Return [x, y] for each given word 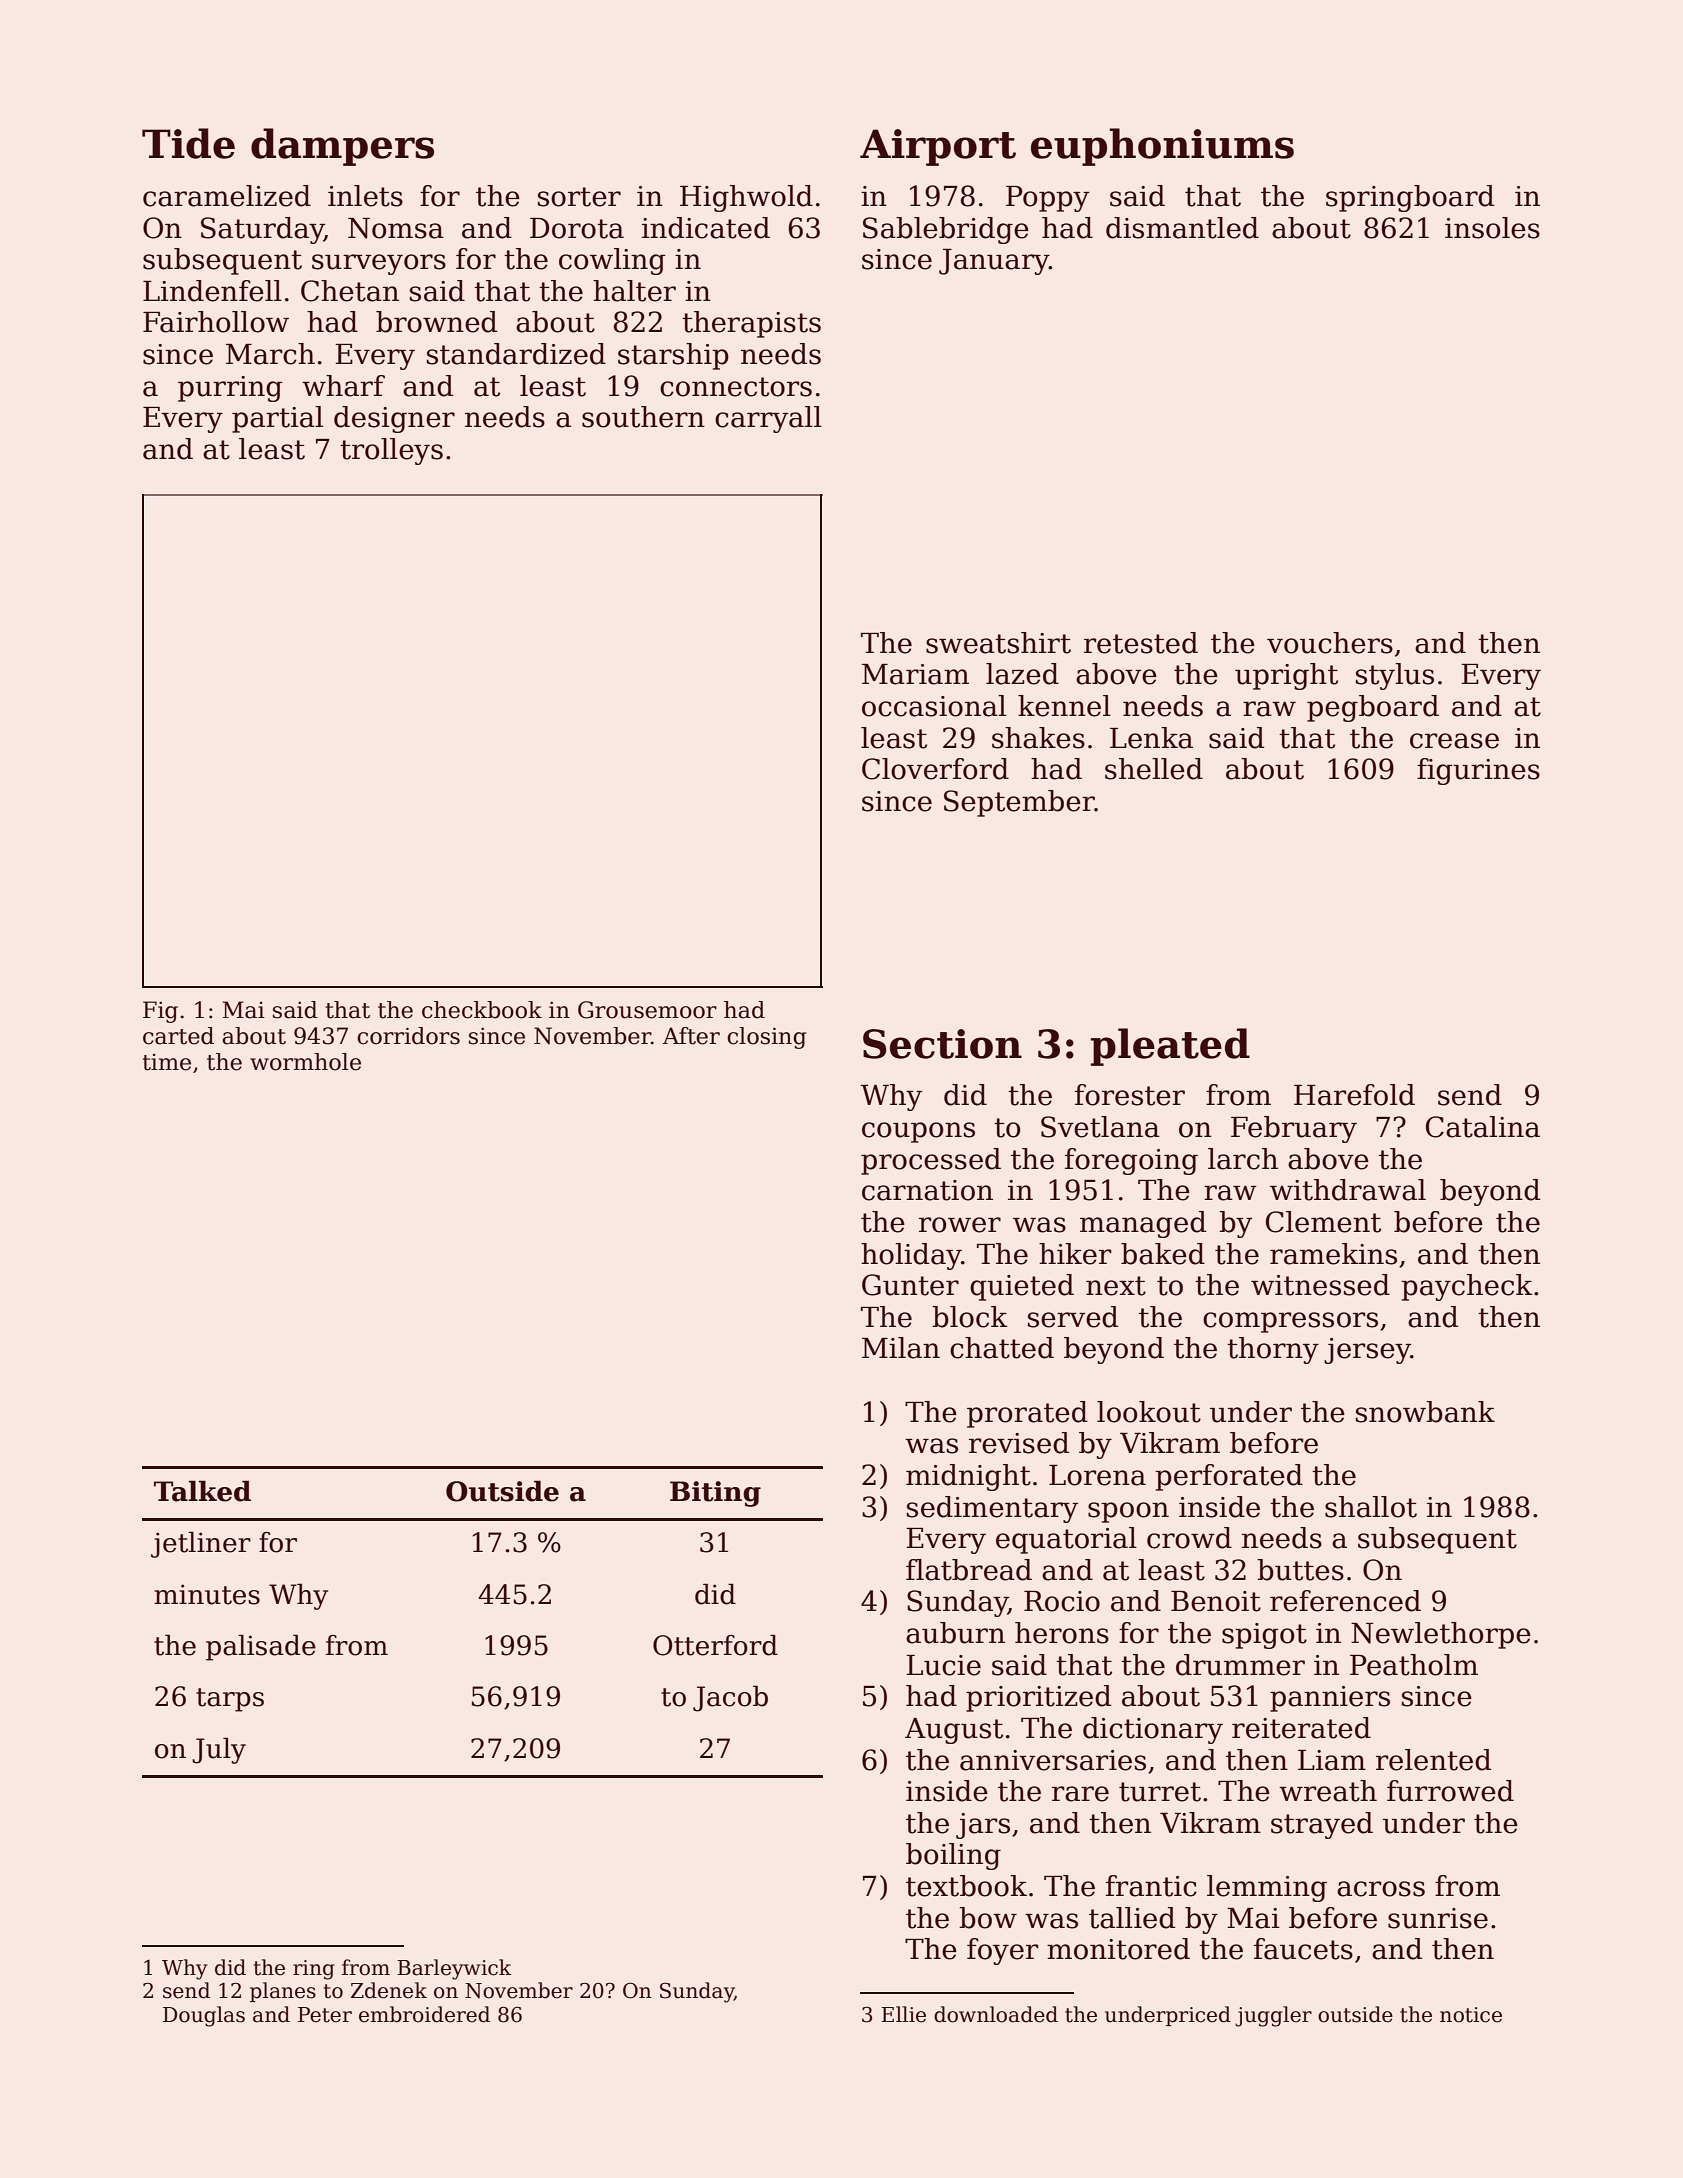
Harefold [1354, 1095]
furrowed [1450, 1791]
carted [178, 1036]
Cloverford [935, 769]
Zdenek [389, 1990]
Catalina [1483, 1127]
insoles [1492, 228]
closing [766, 1038]
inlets [365, 196]
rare [1080, 1794]
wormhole [305, 1062]
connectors [736, 387]
